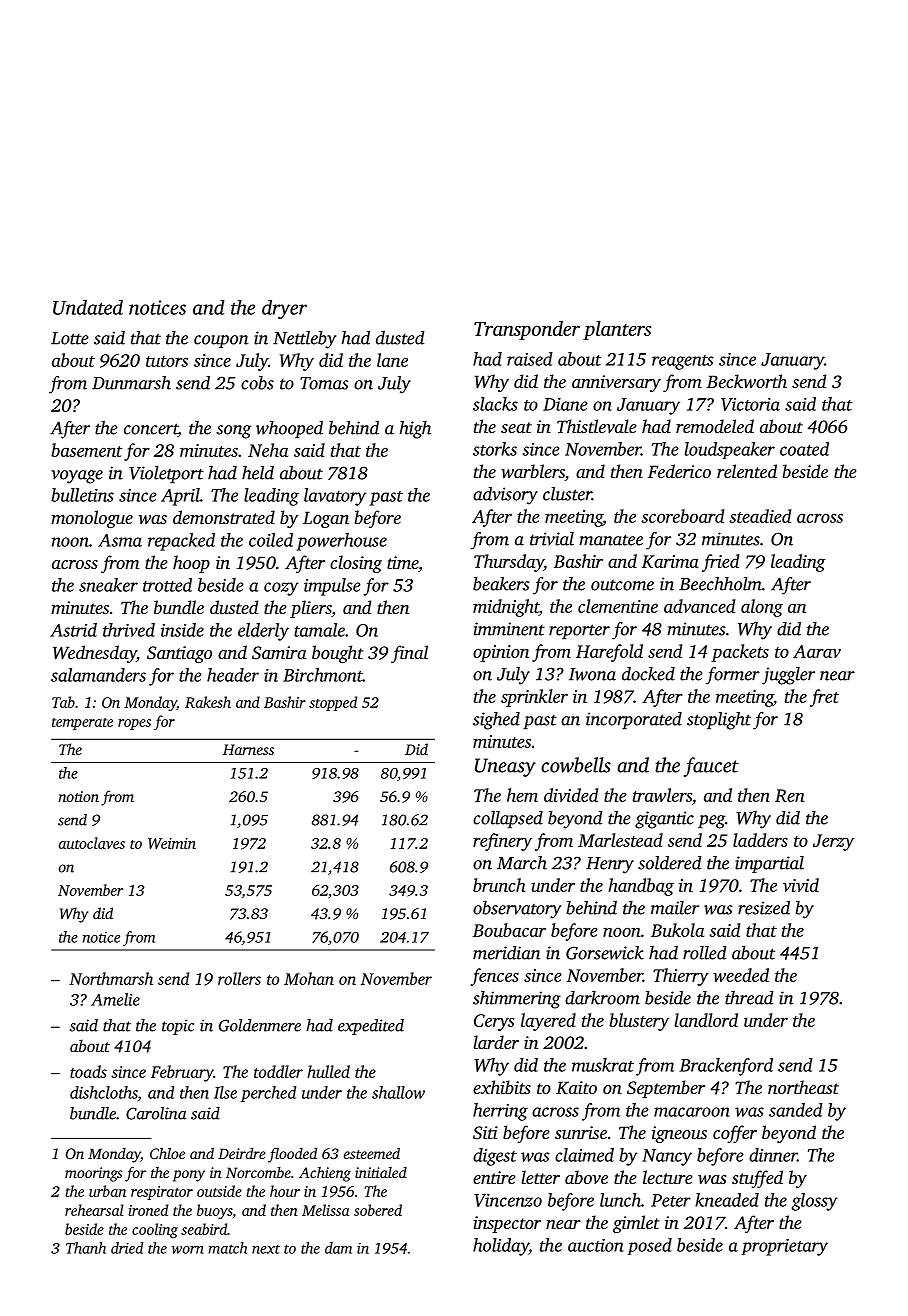 The height and width of the screenshot is (1316, 908). I want to click on Lotte, so click(70, 338).
